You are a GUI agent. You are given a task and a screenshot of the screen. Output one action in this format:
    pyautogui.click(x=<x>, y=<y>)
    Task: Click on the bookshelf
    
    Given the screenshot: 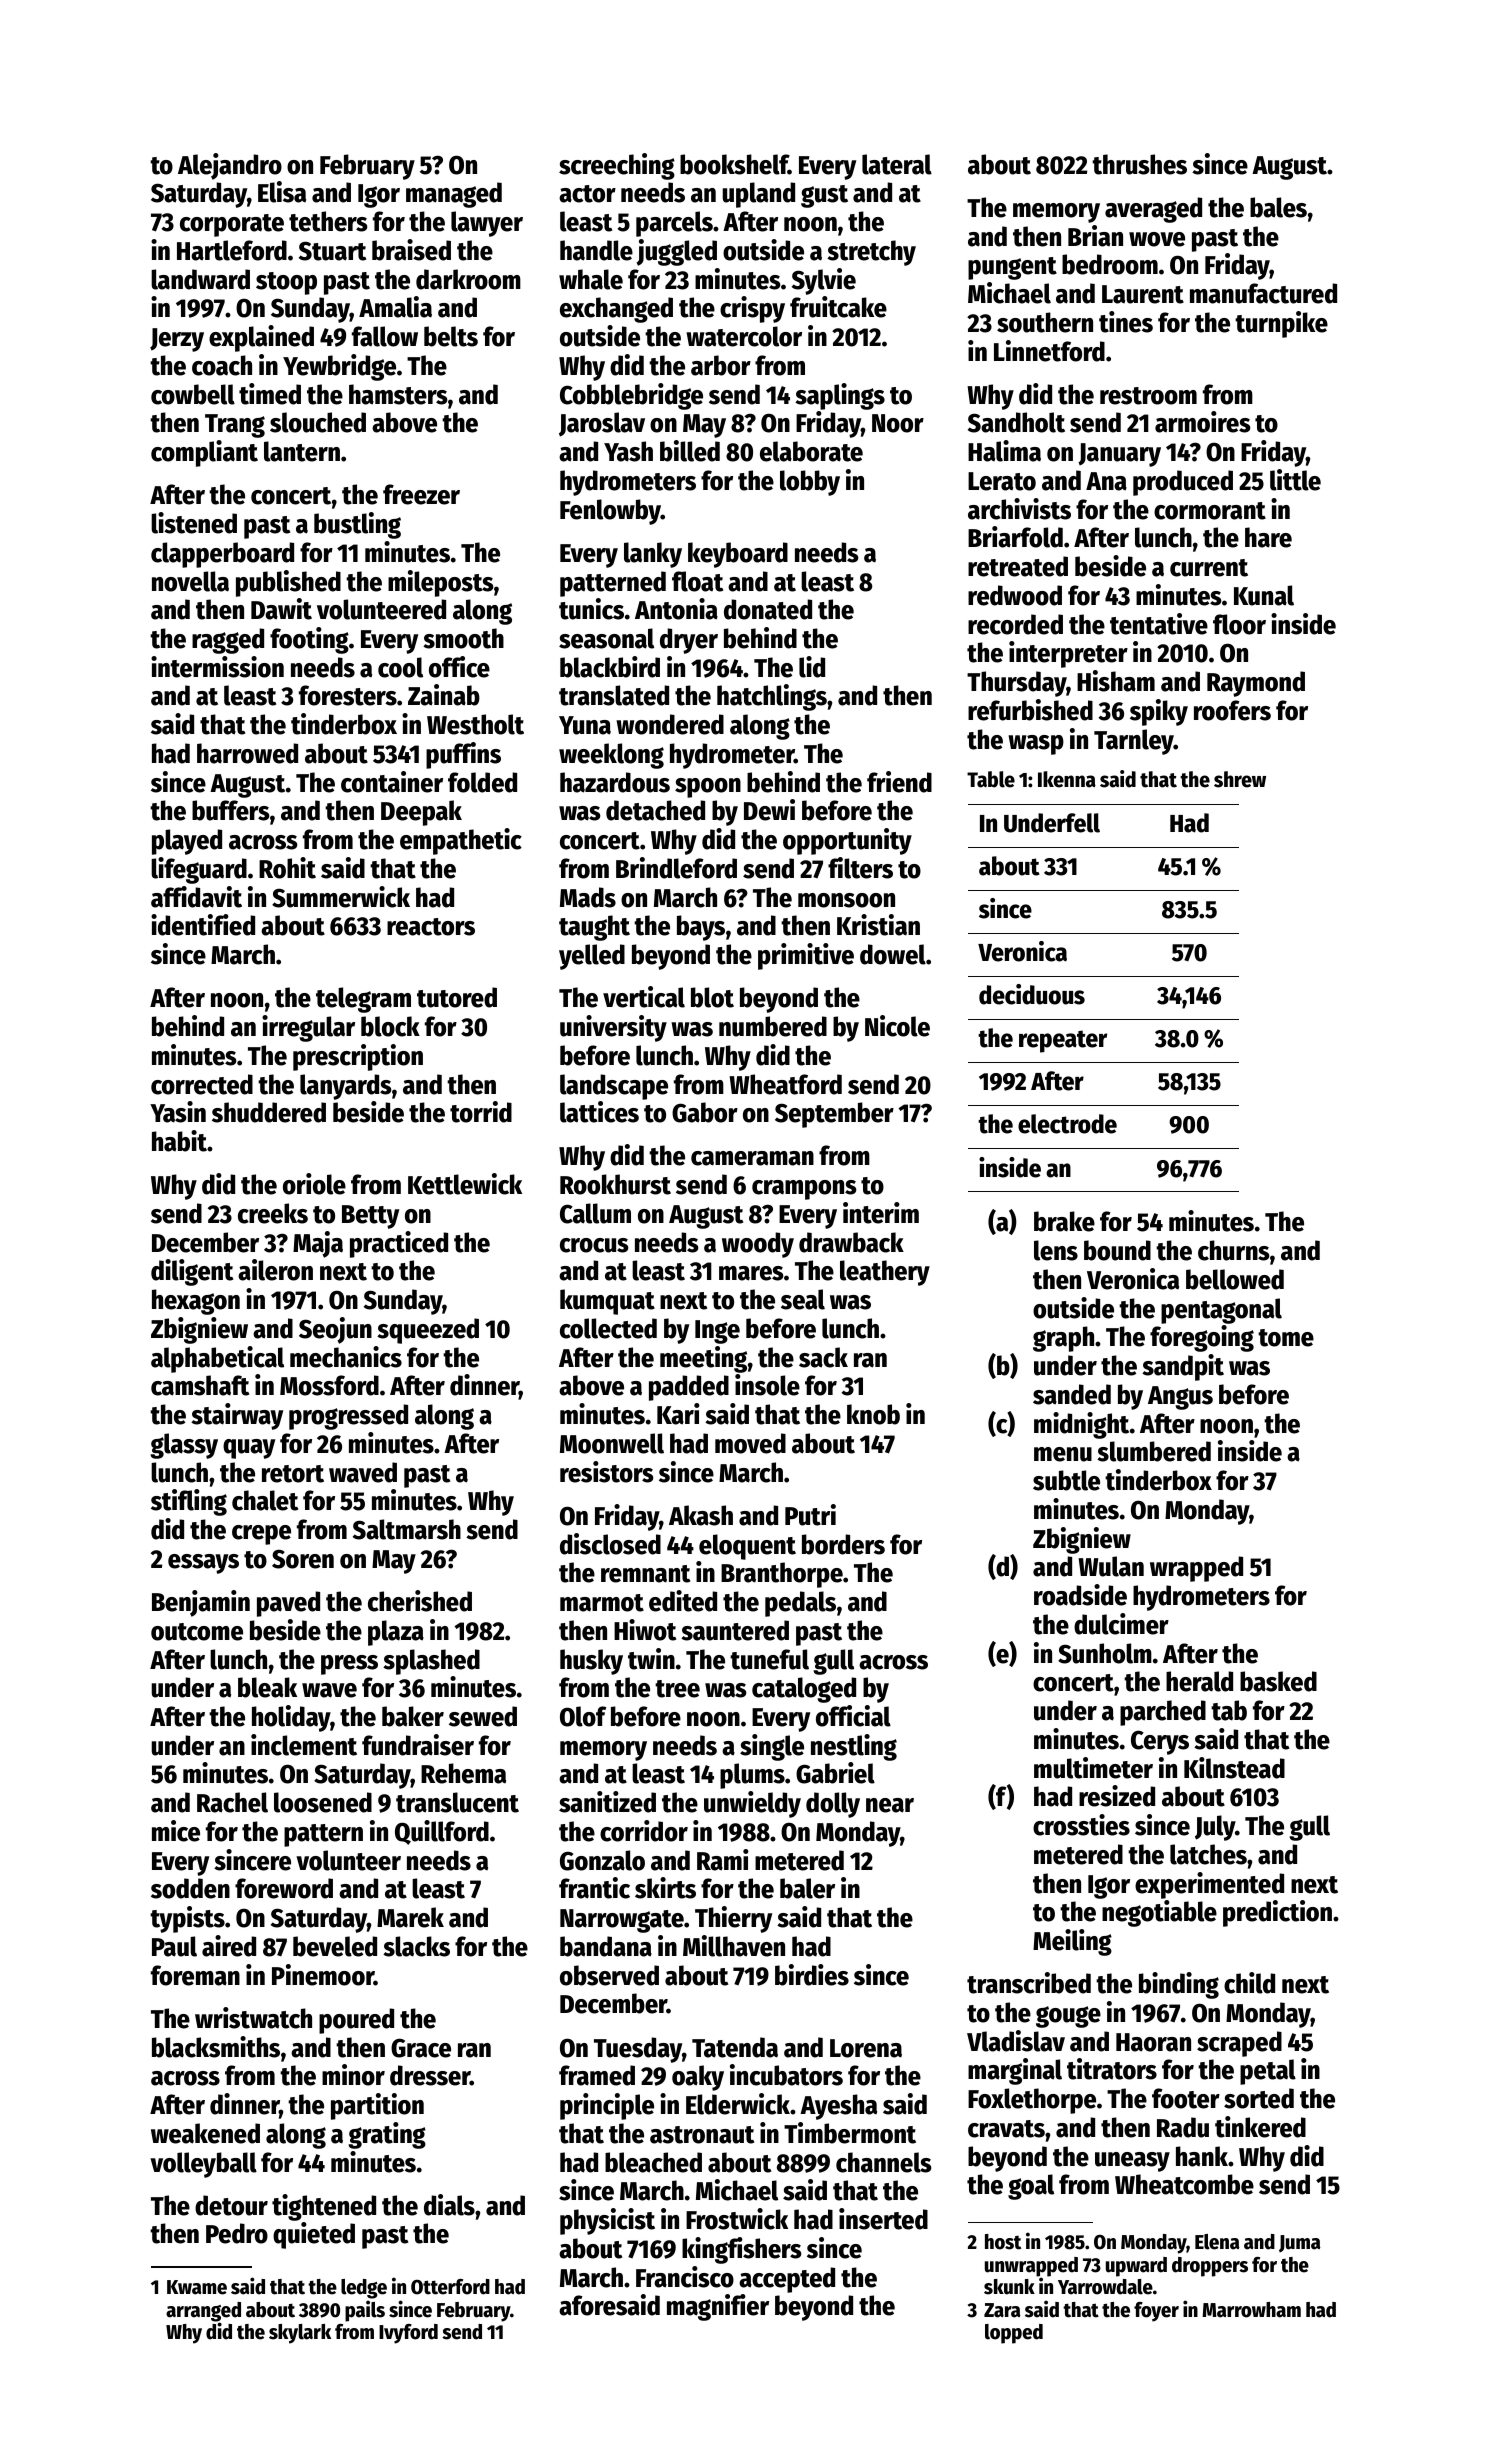 What is the action you would take?
    pyautogui.click(x=734, y=164)
